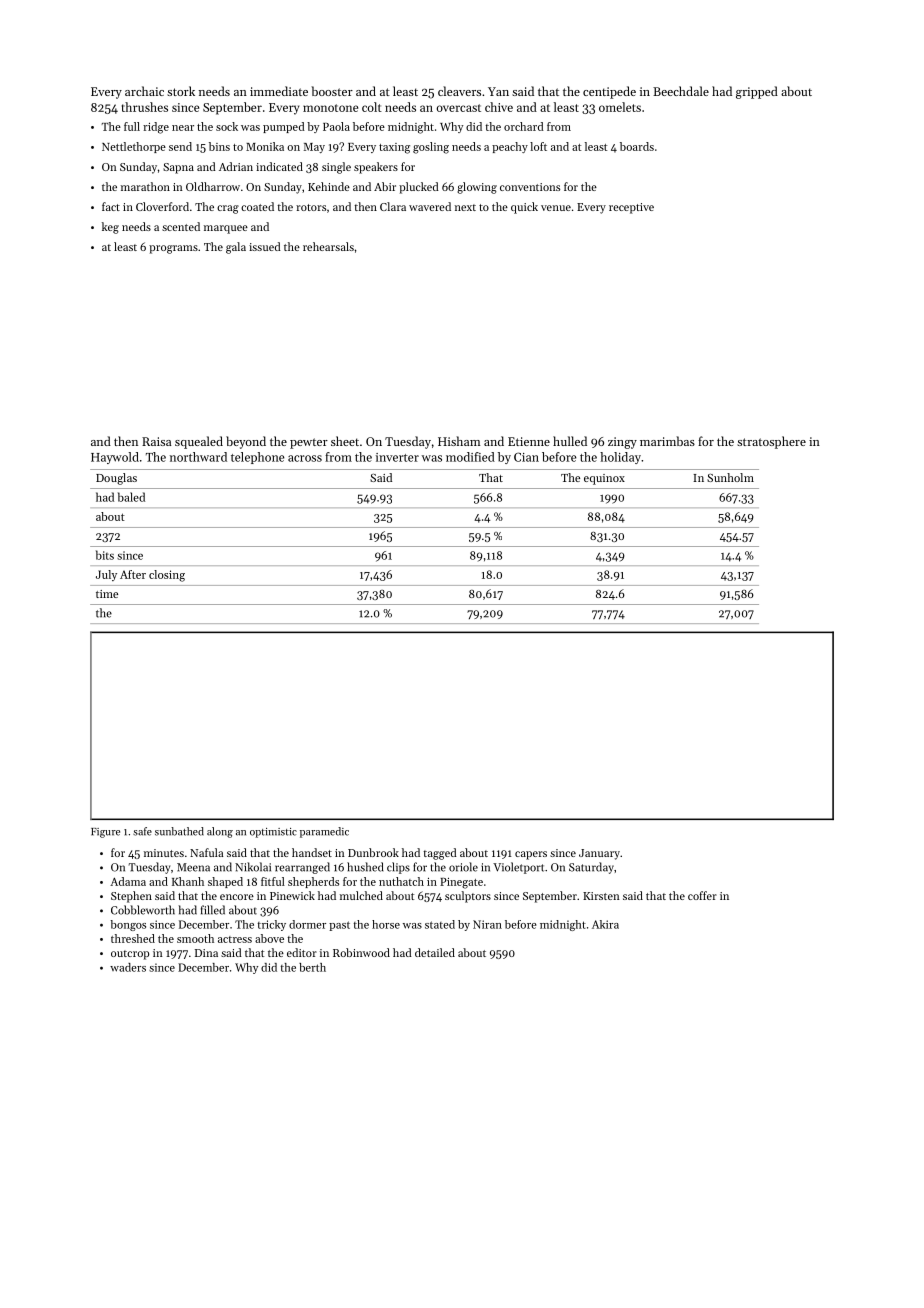 The height and width of the screenshot is (1308, 924). Describe the element at coordinates (470, 457) in the screenshot. I see `modified` at that location.
